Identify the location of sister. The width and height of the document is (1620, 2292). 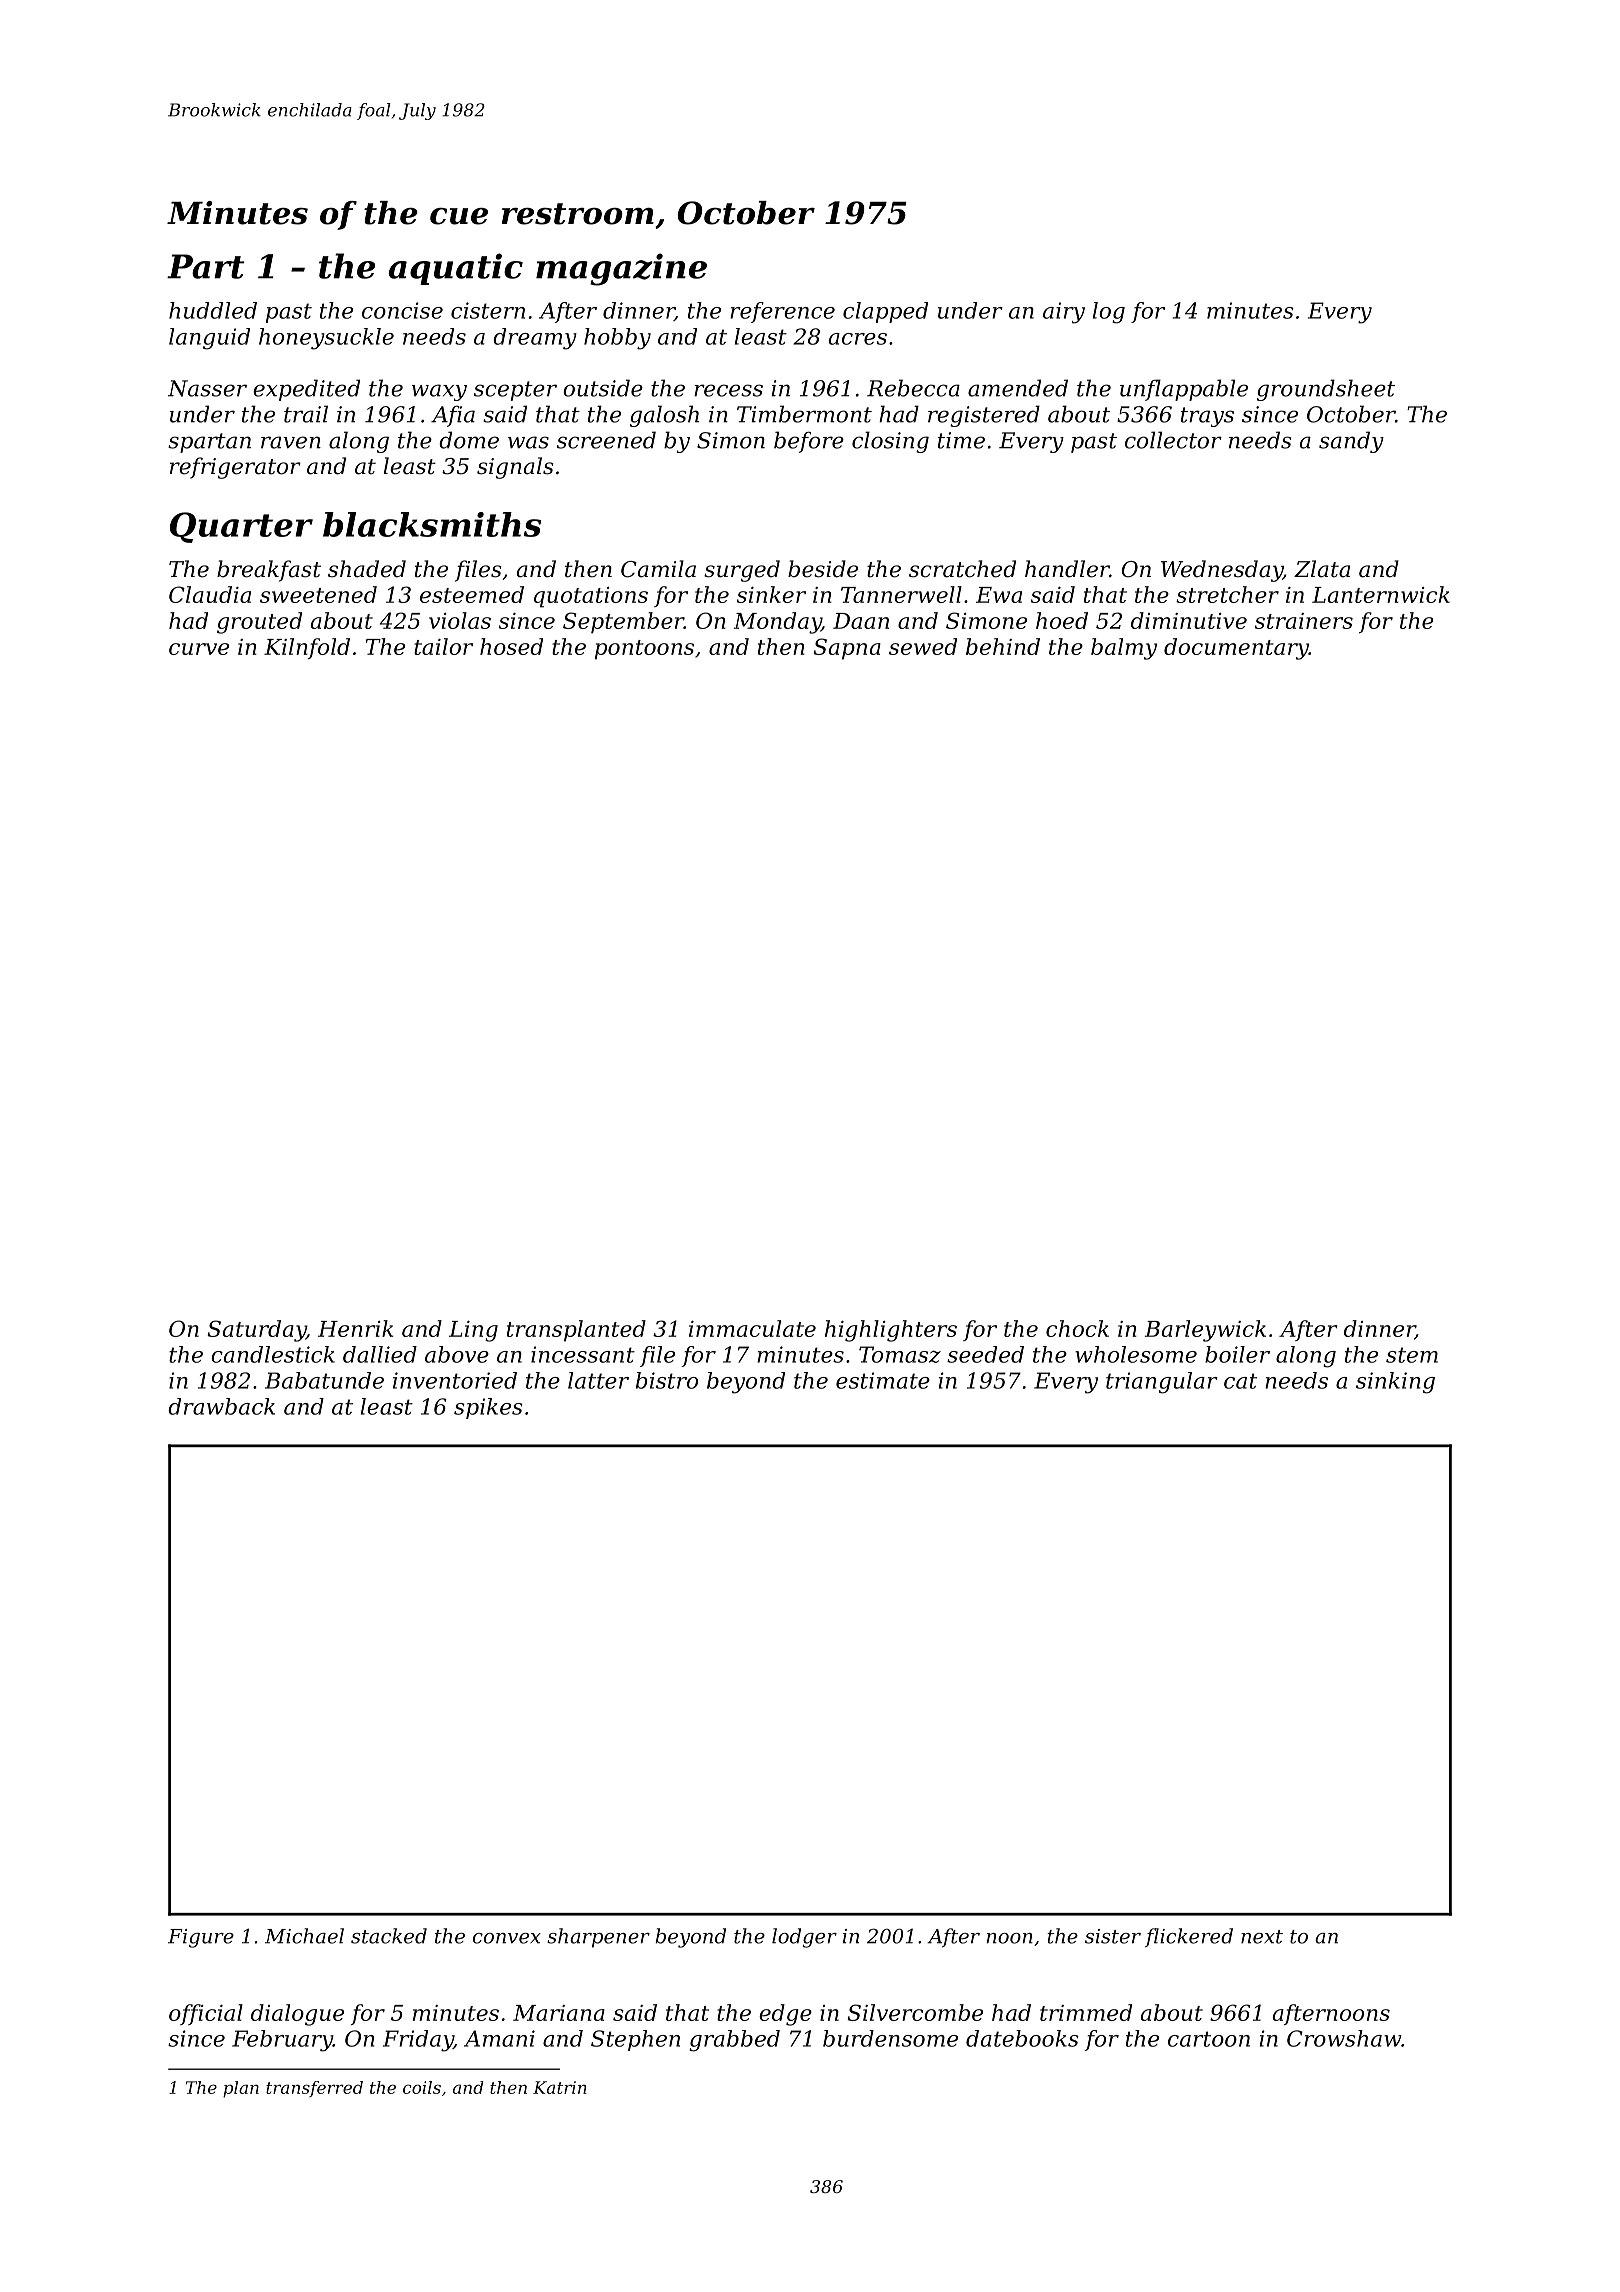
(1113, 1936).
